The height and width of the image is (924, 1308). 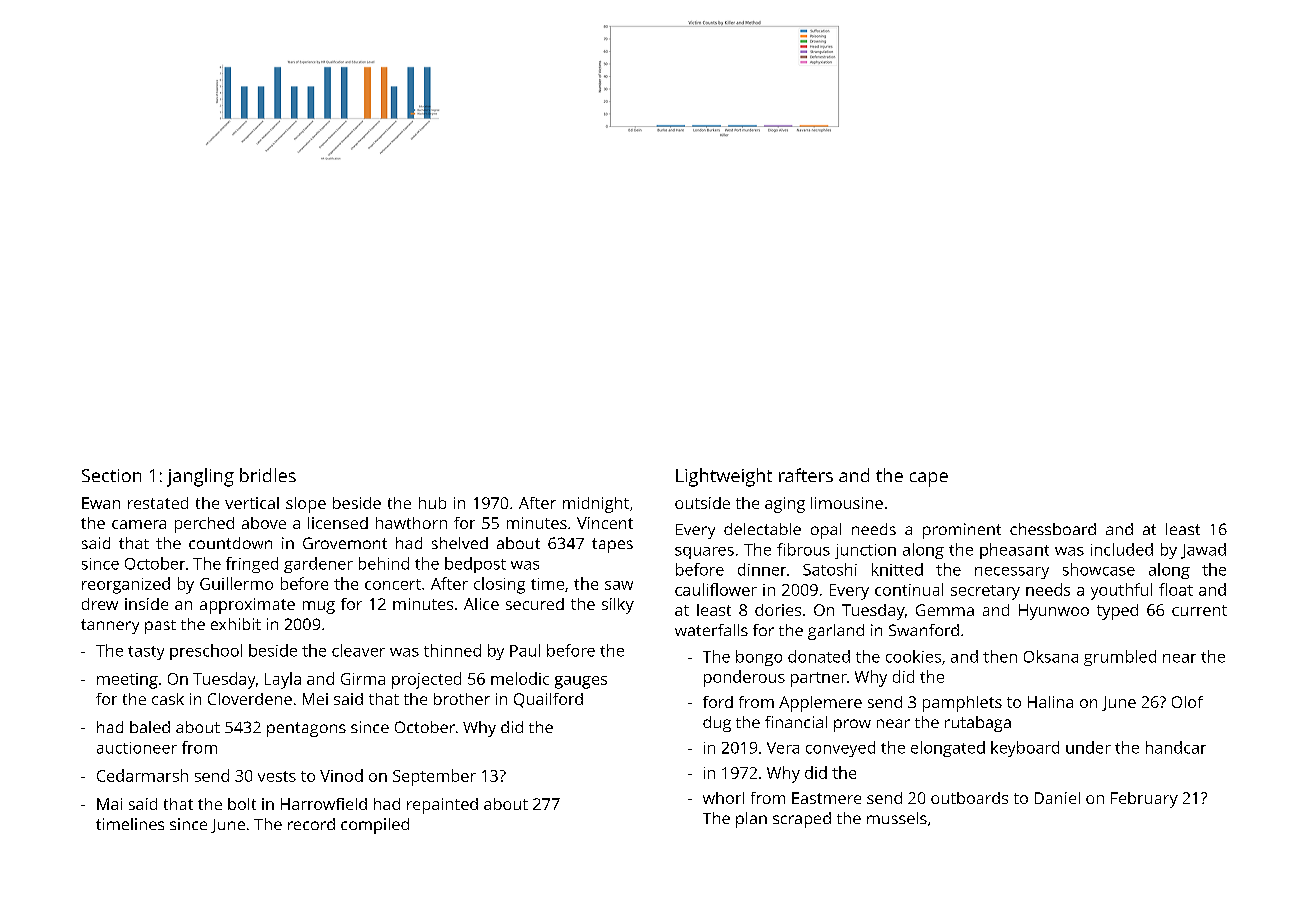 What do you see at coordinates (311, 824) in the image?
I see `record` at bounding box center [311, 824].
